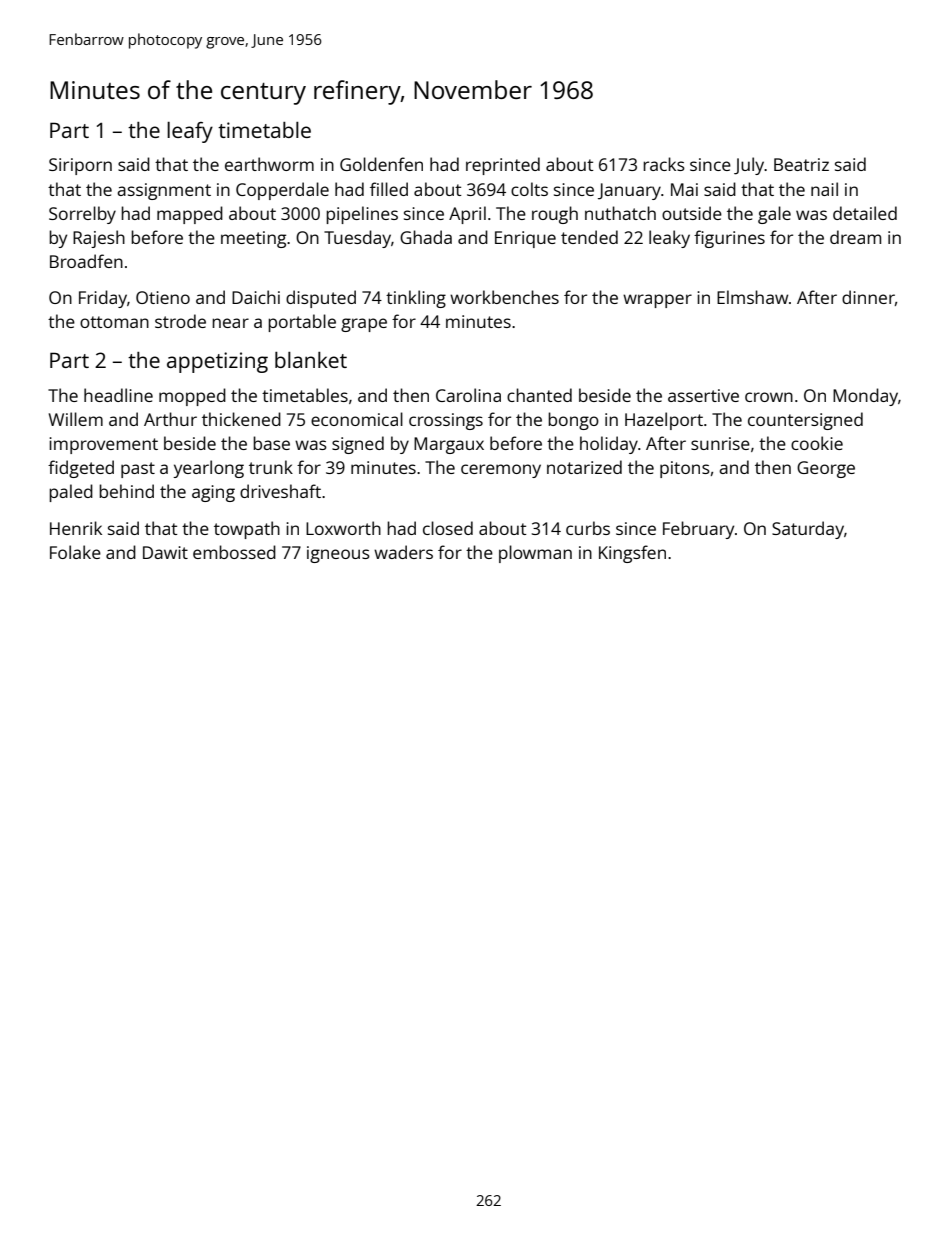 Image resolution: width=952 pixels, height=1233 pixels. I want to click on February, so click(698, 530).
